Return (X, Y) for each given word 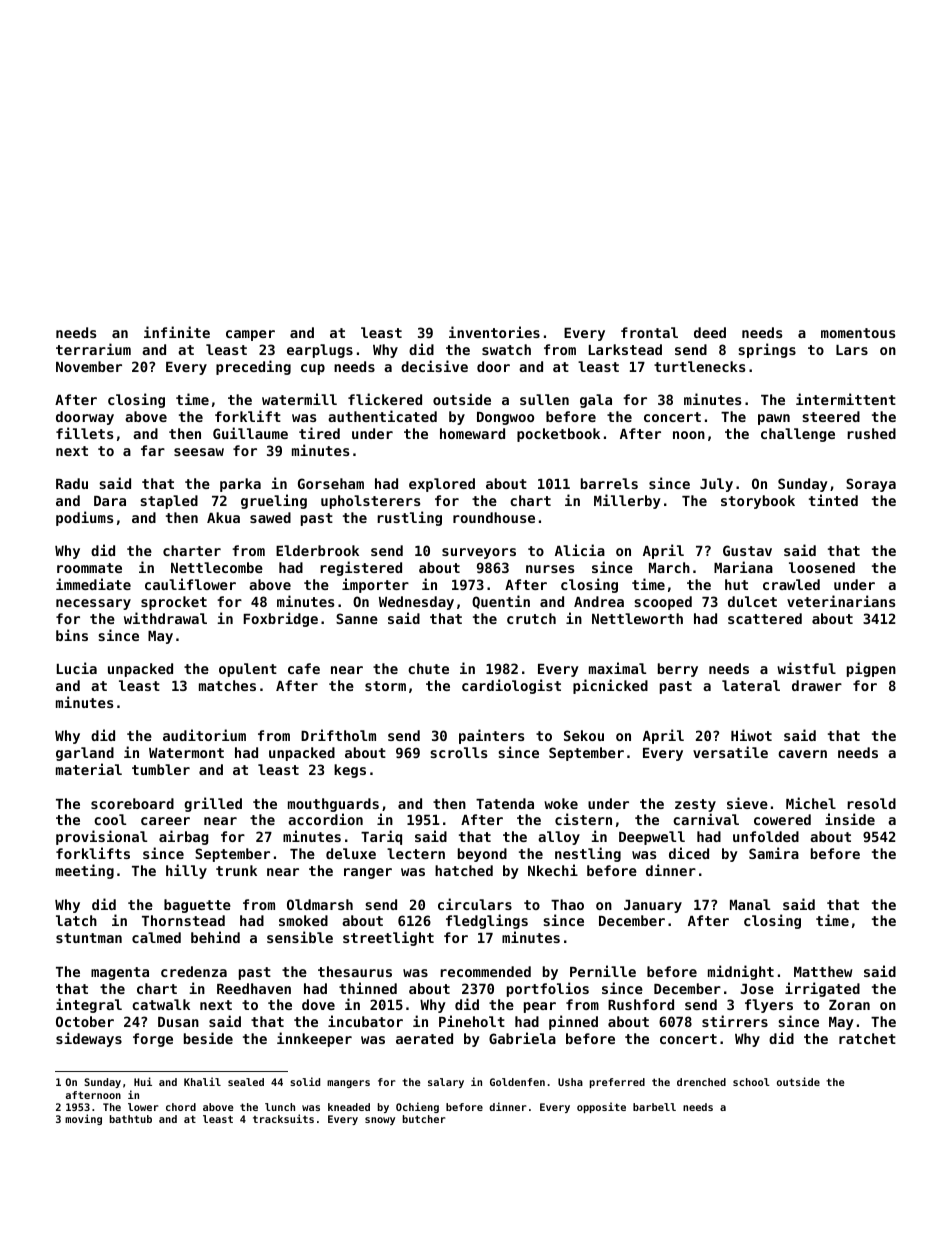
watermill (299, 399)
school (751, 1082)
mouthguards (333, 805)
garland (85, 754)
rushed (871, 433)
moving (83, 1119)
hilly (186, 871)
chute (428, 668)
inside (850, 819)
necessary (93, 604)
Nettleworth (637, 618)
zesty (695, 805)
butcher (424, 1119)
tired (319, 433)
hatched (464, 870)
